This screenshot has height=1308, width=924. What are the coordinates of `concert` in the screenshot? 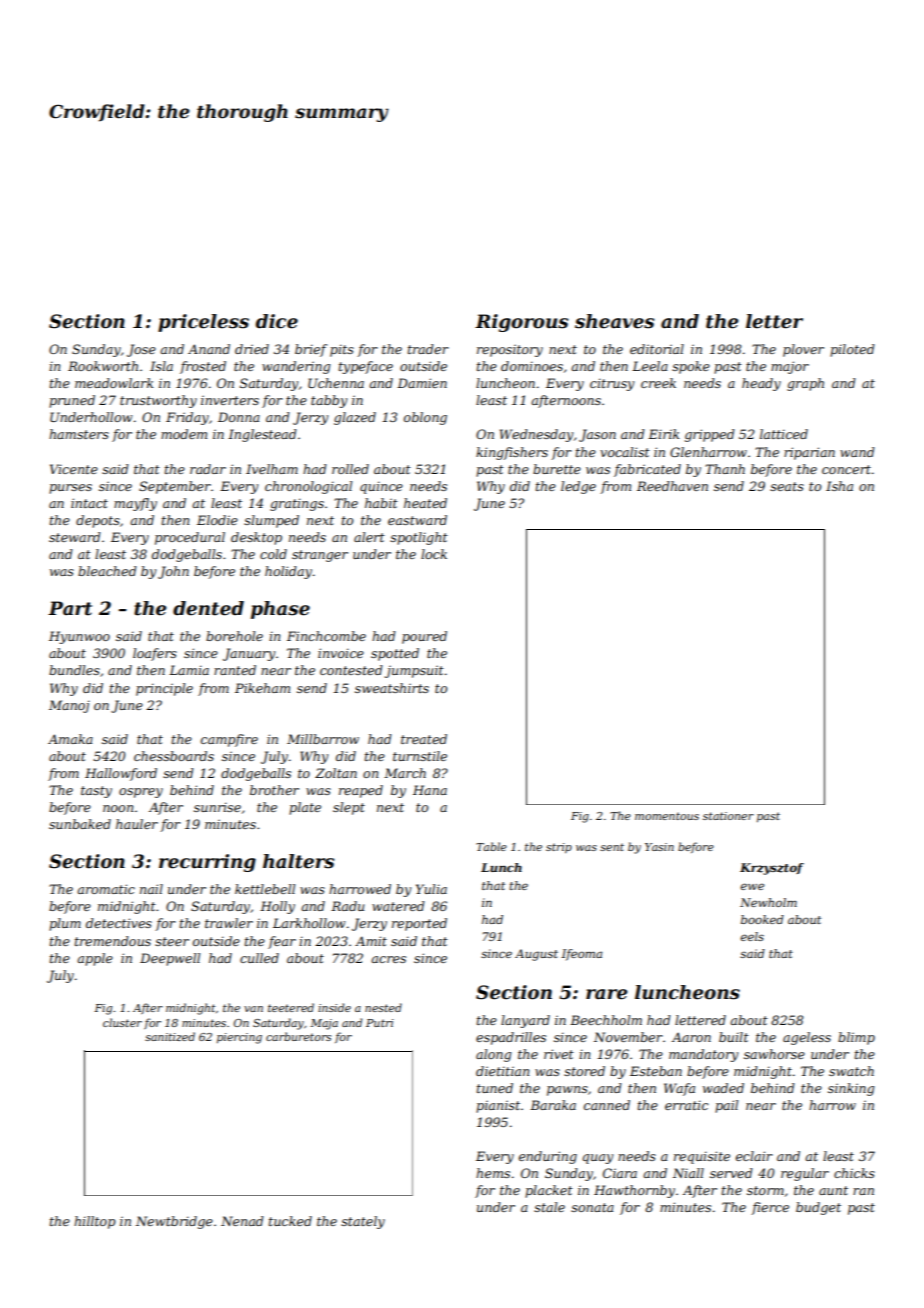 It's located at (846, 469).
